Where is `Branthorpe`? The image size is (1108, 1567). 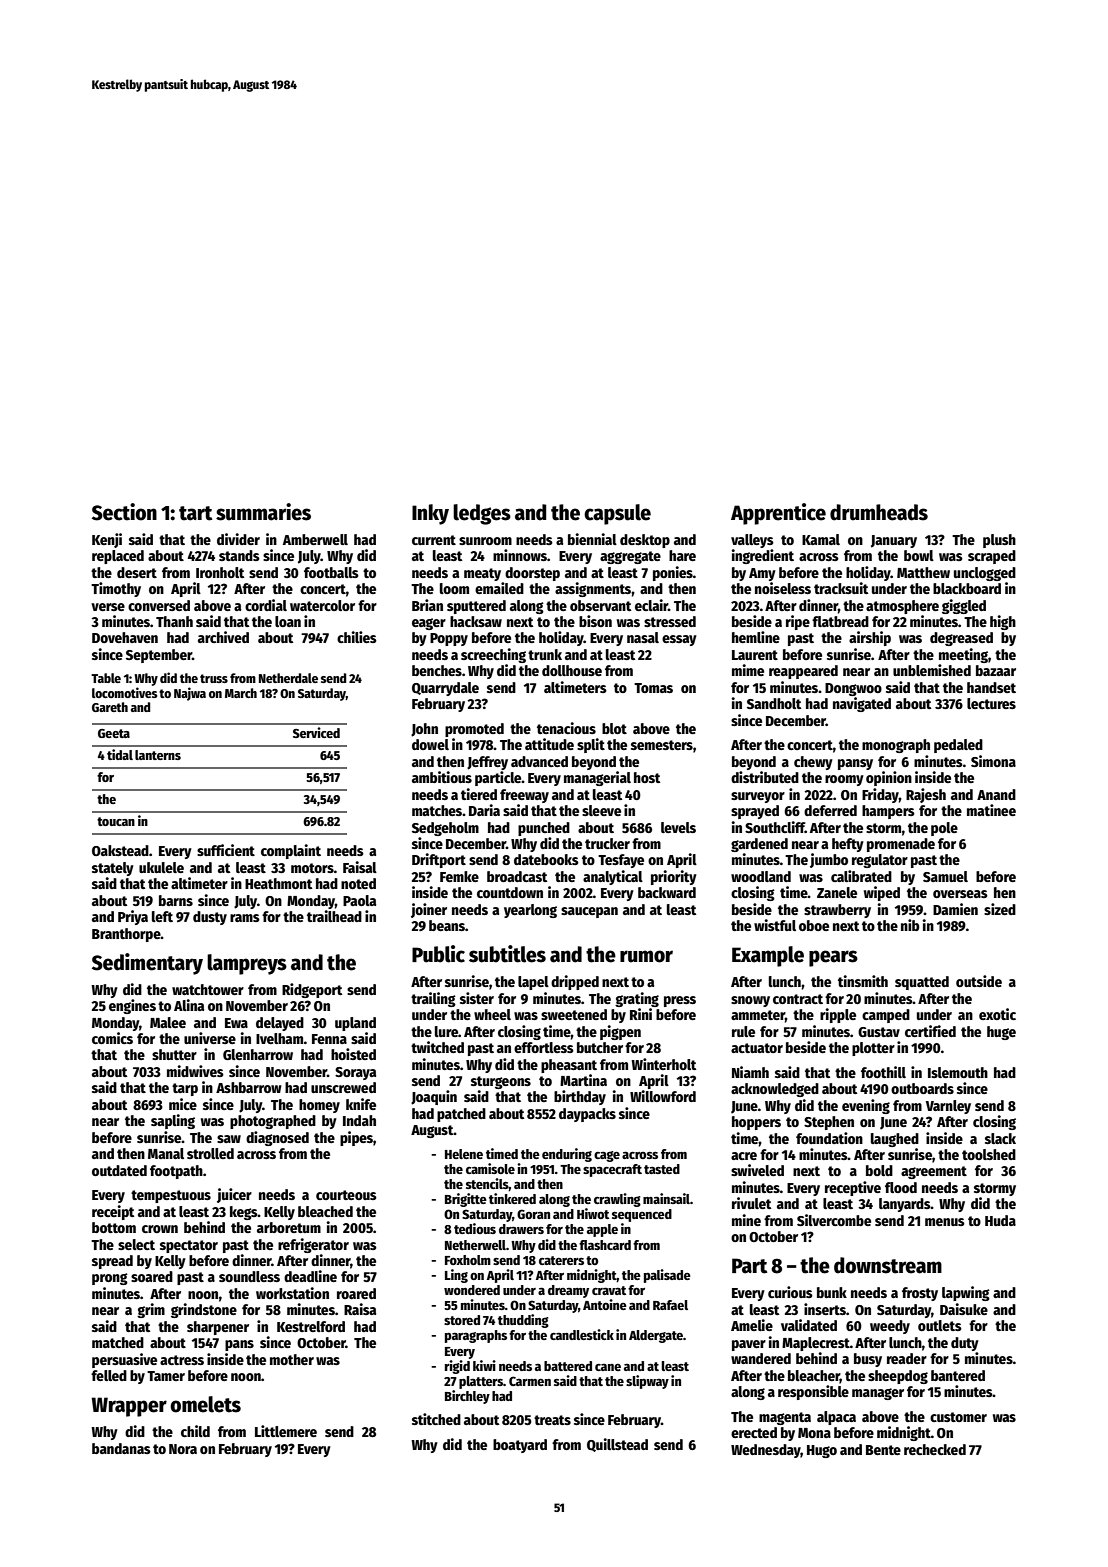
Branthorpe is located at coordinates (126, 935).
